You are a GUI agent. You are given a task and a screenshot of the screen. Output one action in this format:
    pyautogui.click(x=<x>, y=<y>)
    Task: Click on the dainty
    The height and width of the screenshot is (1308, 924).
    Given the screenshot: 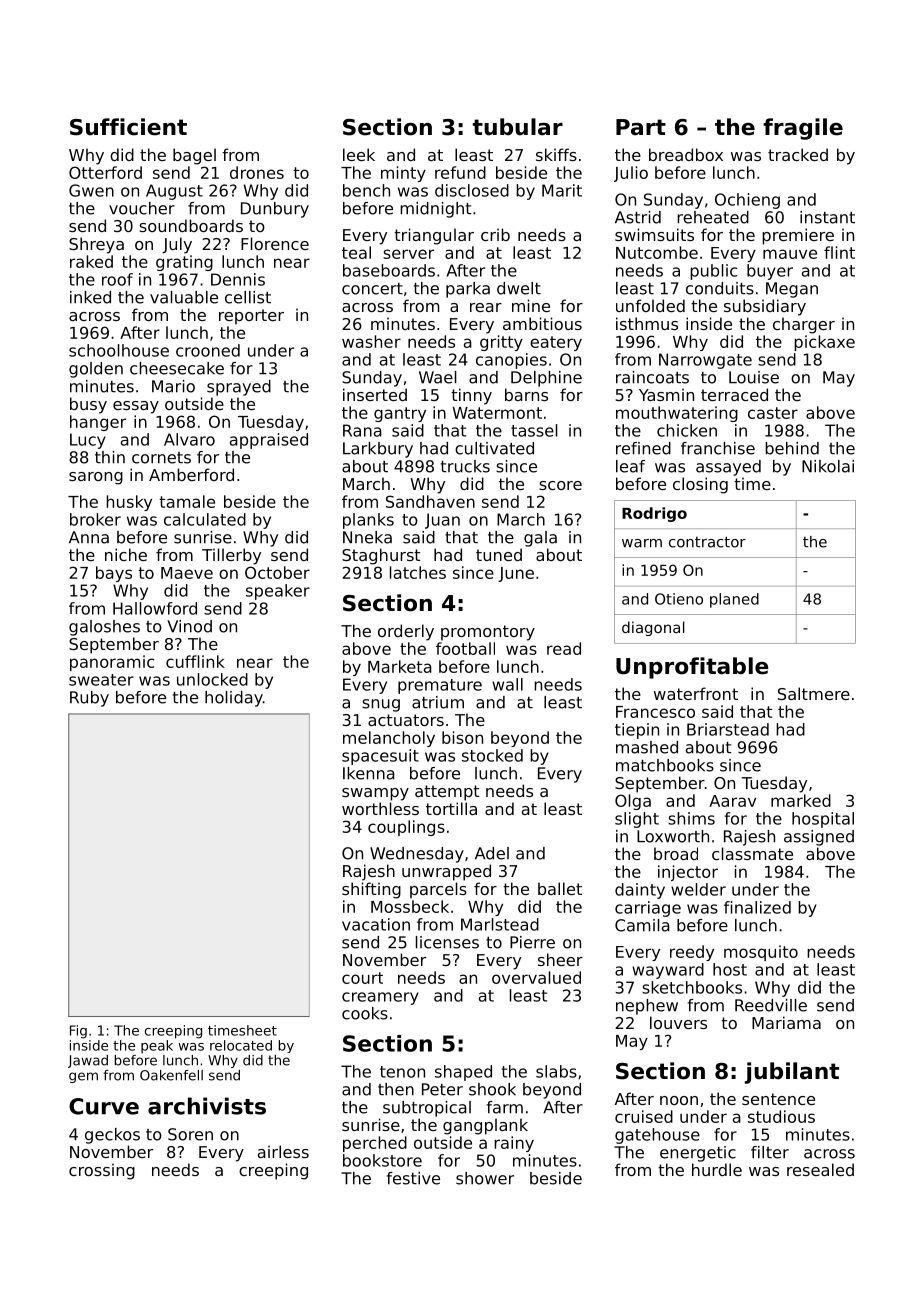 What is the action you would take?
    pyautogui.click(x=640, y=891)
